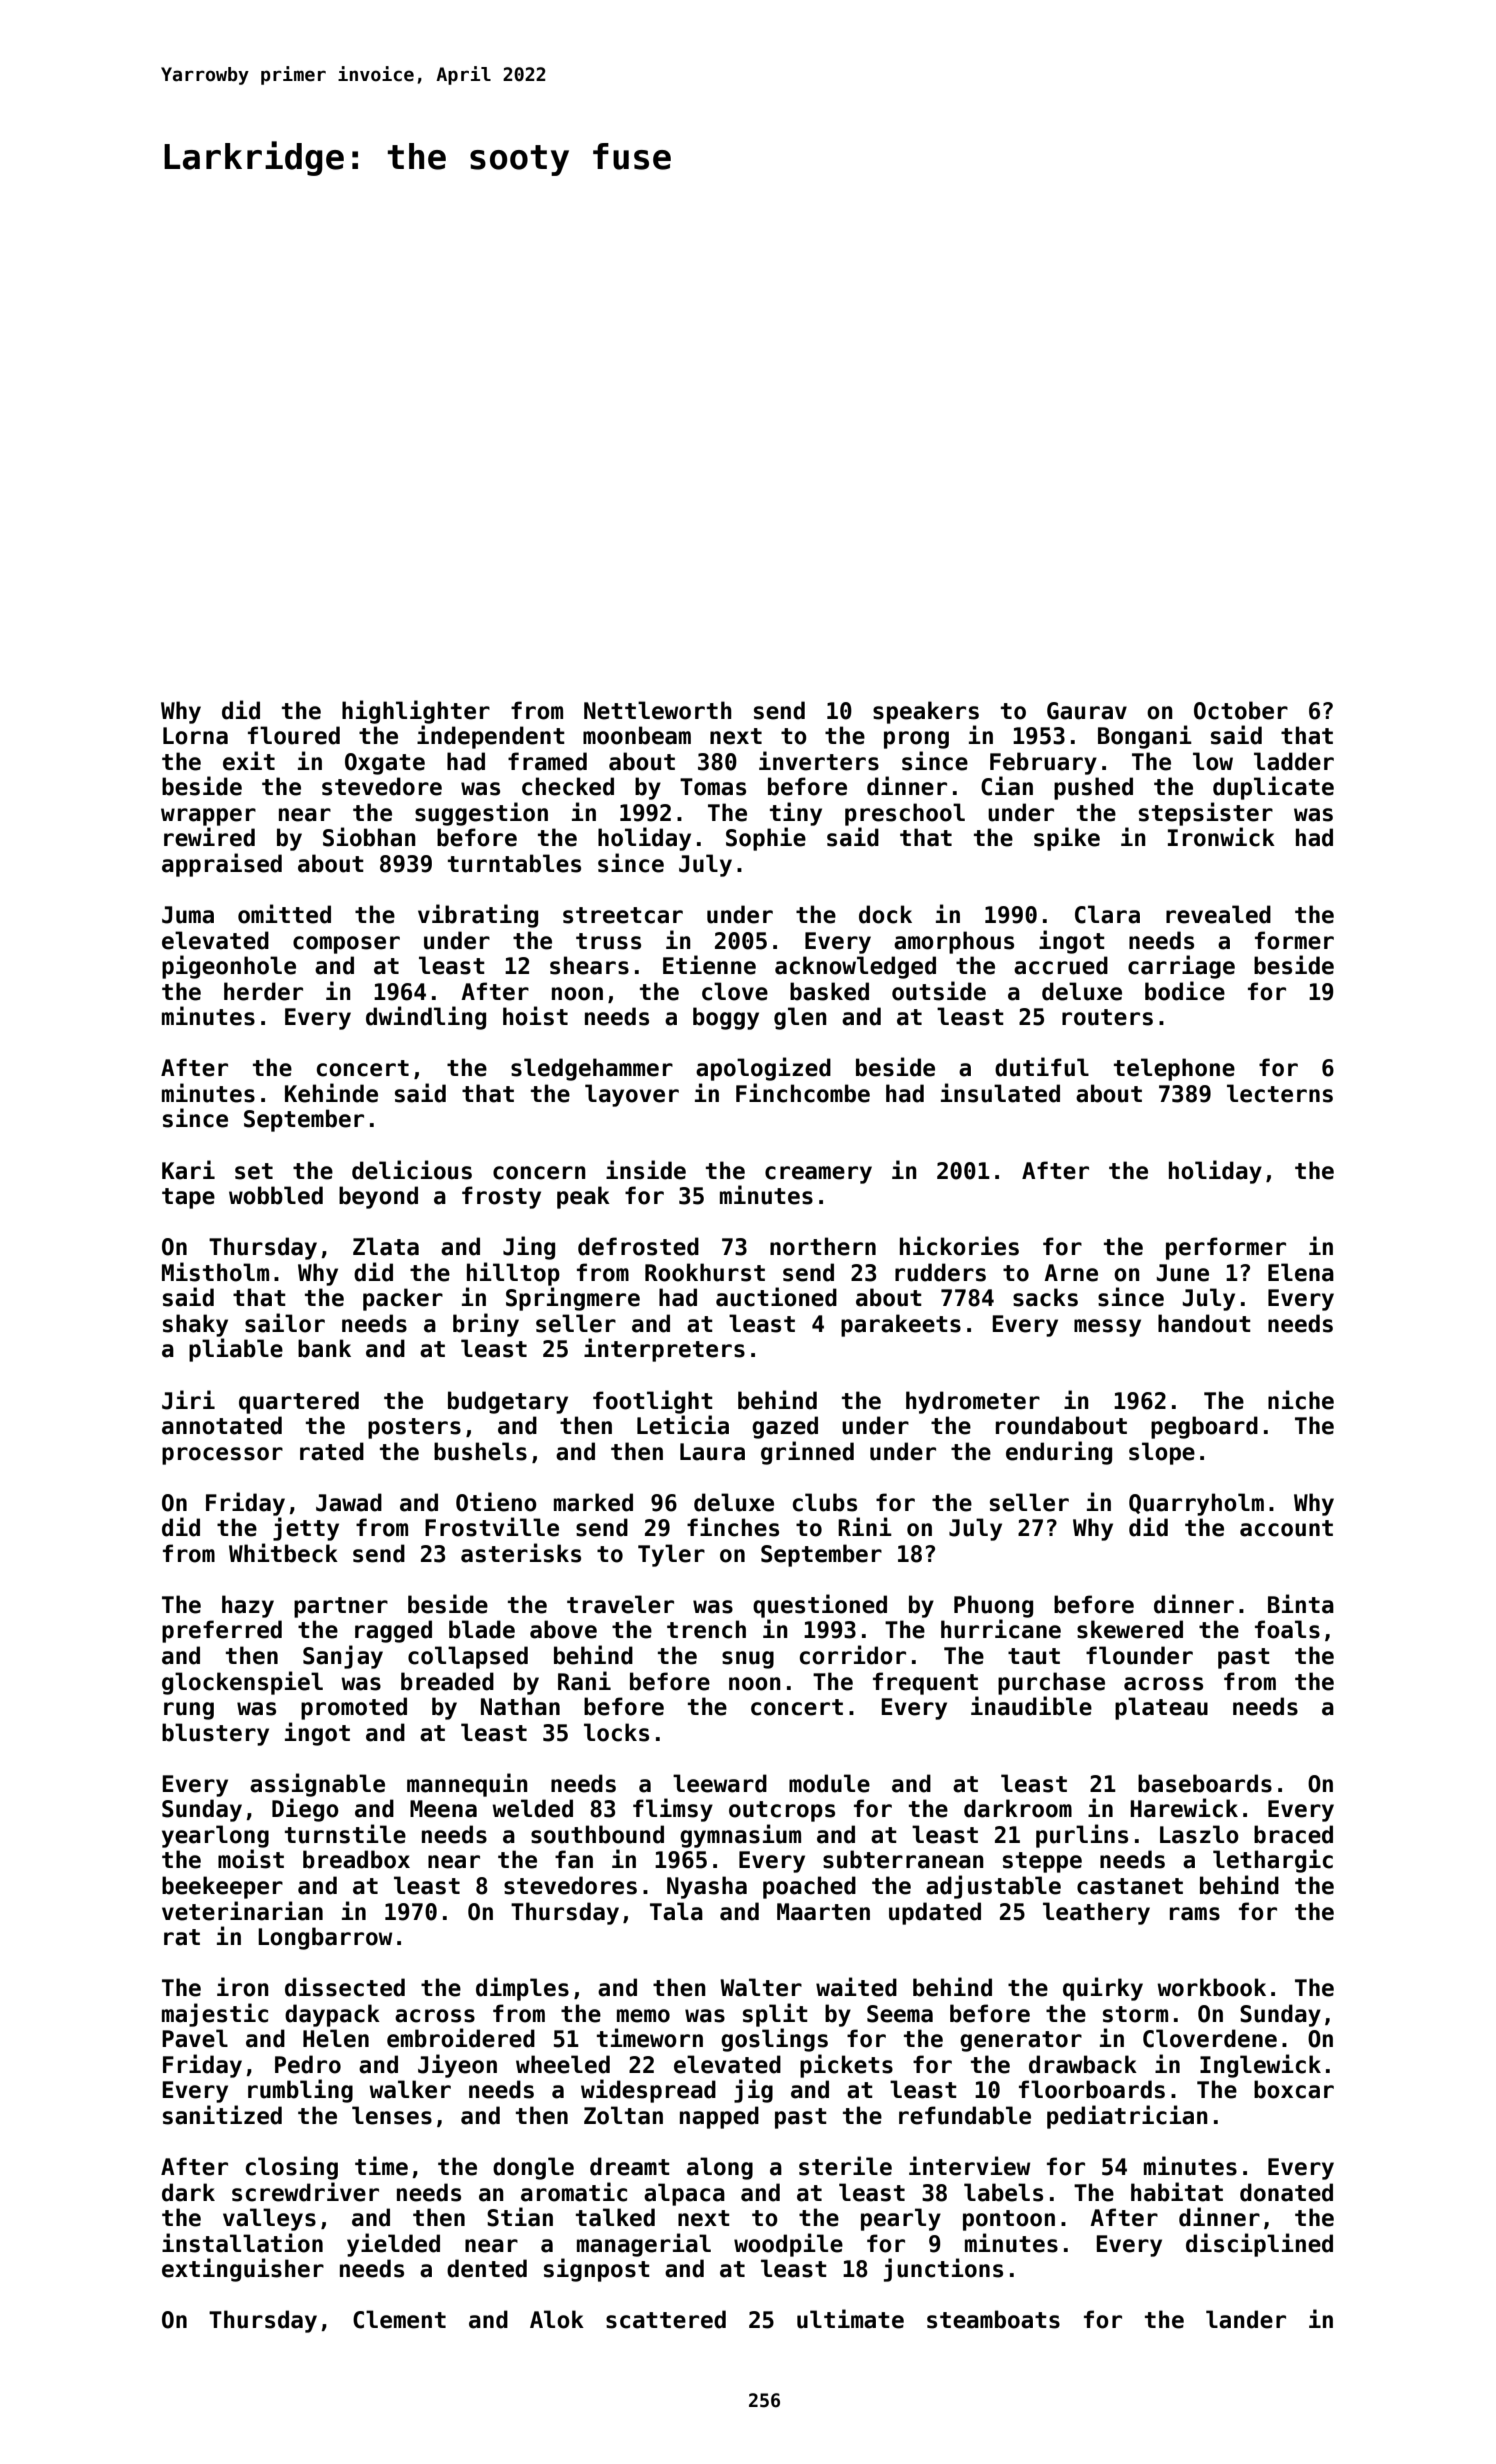  What do you see at coordinates (1273, 788) in the document?
I see `duplicate` at bounding box center [1273, 788].
